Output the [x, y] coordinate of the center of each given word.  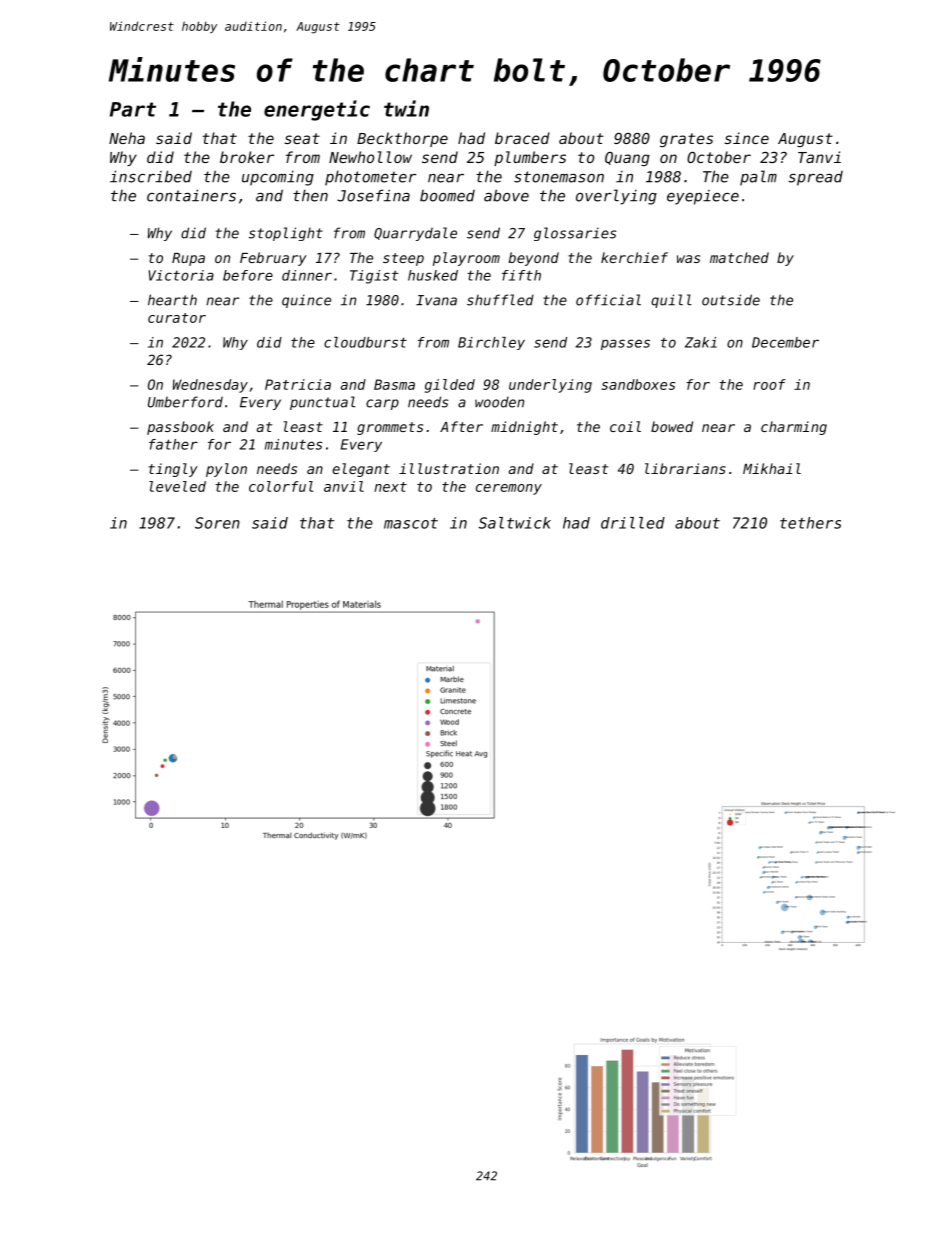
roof [769, 384]
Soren [217, 523]
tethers [810, 523]
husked [433, 275]
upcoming [278, 178]
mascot [411, 523]
